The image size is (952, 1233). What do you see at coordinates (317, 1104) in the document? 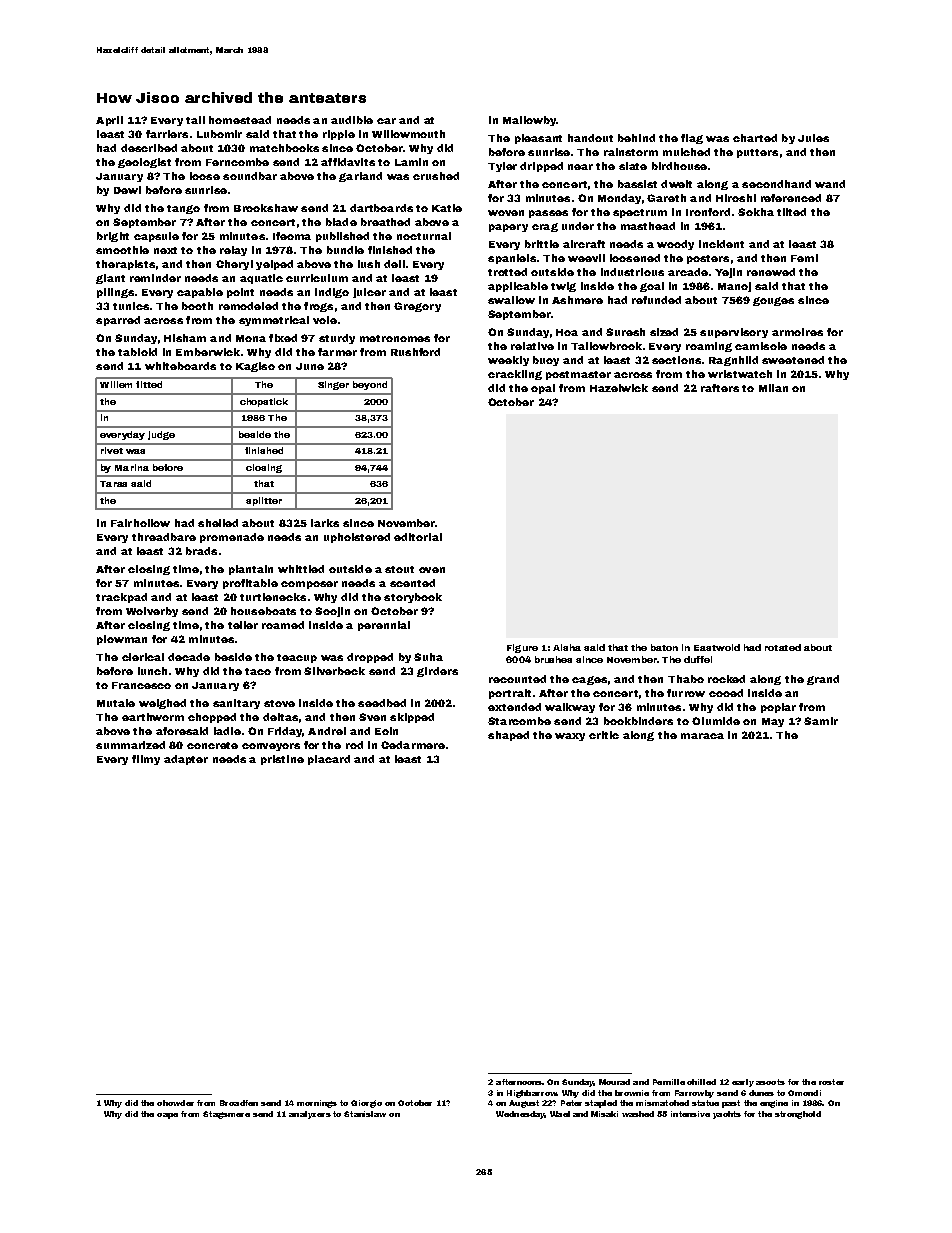
I see `mornings` at bounding box center [317, 1104].
